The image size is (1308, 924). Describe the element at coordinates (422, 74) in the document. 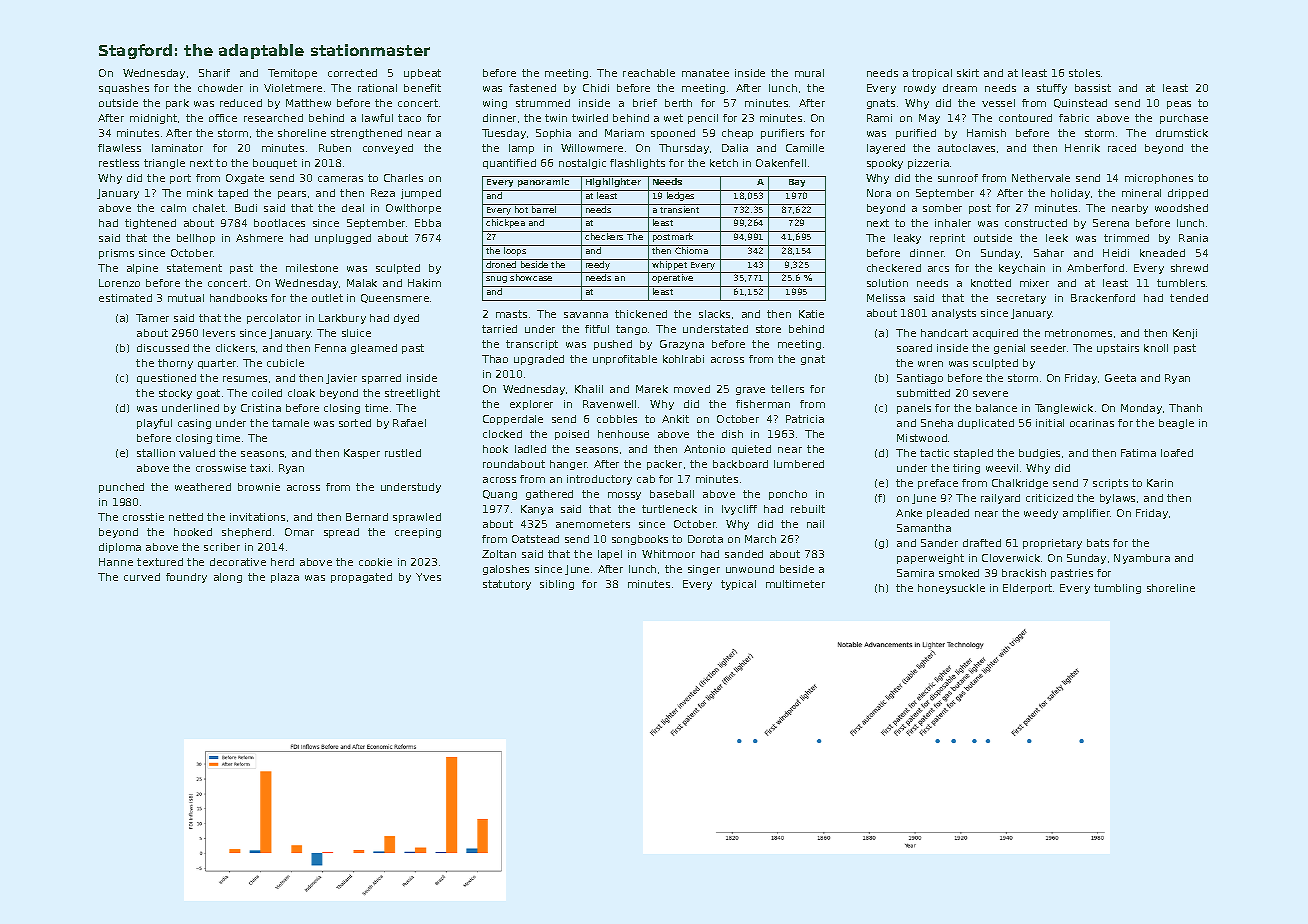

I see `upbeat` at that location.
